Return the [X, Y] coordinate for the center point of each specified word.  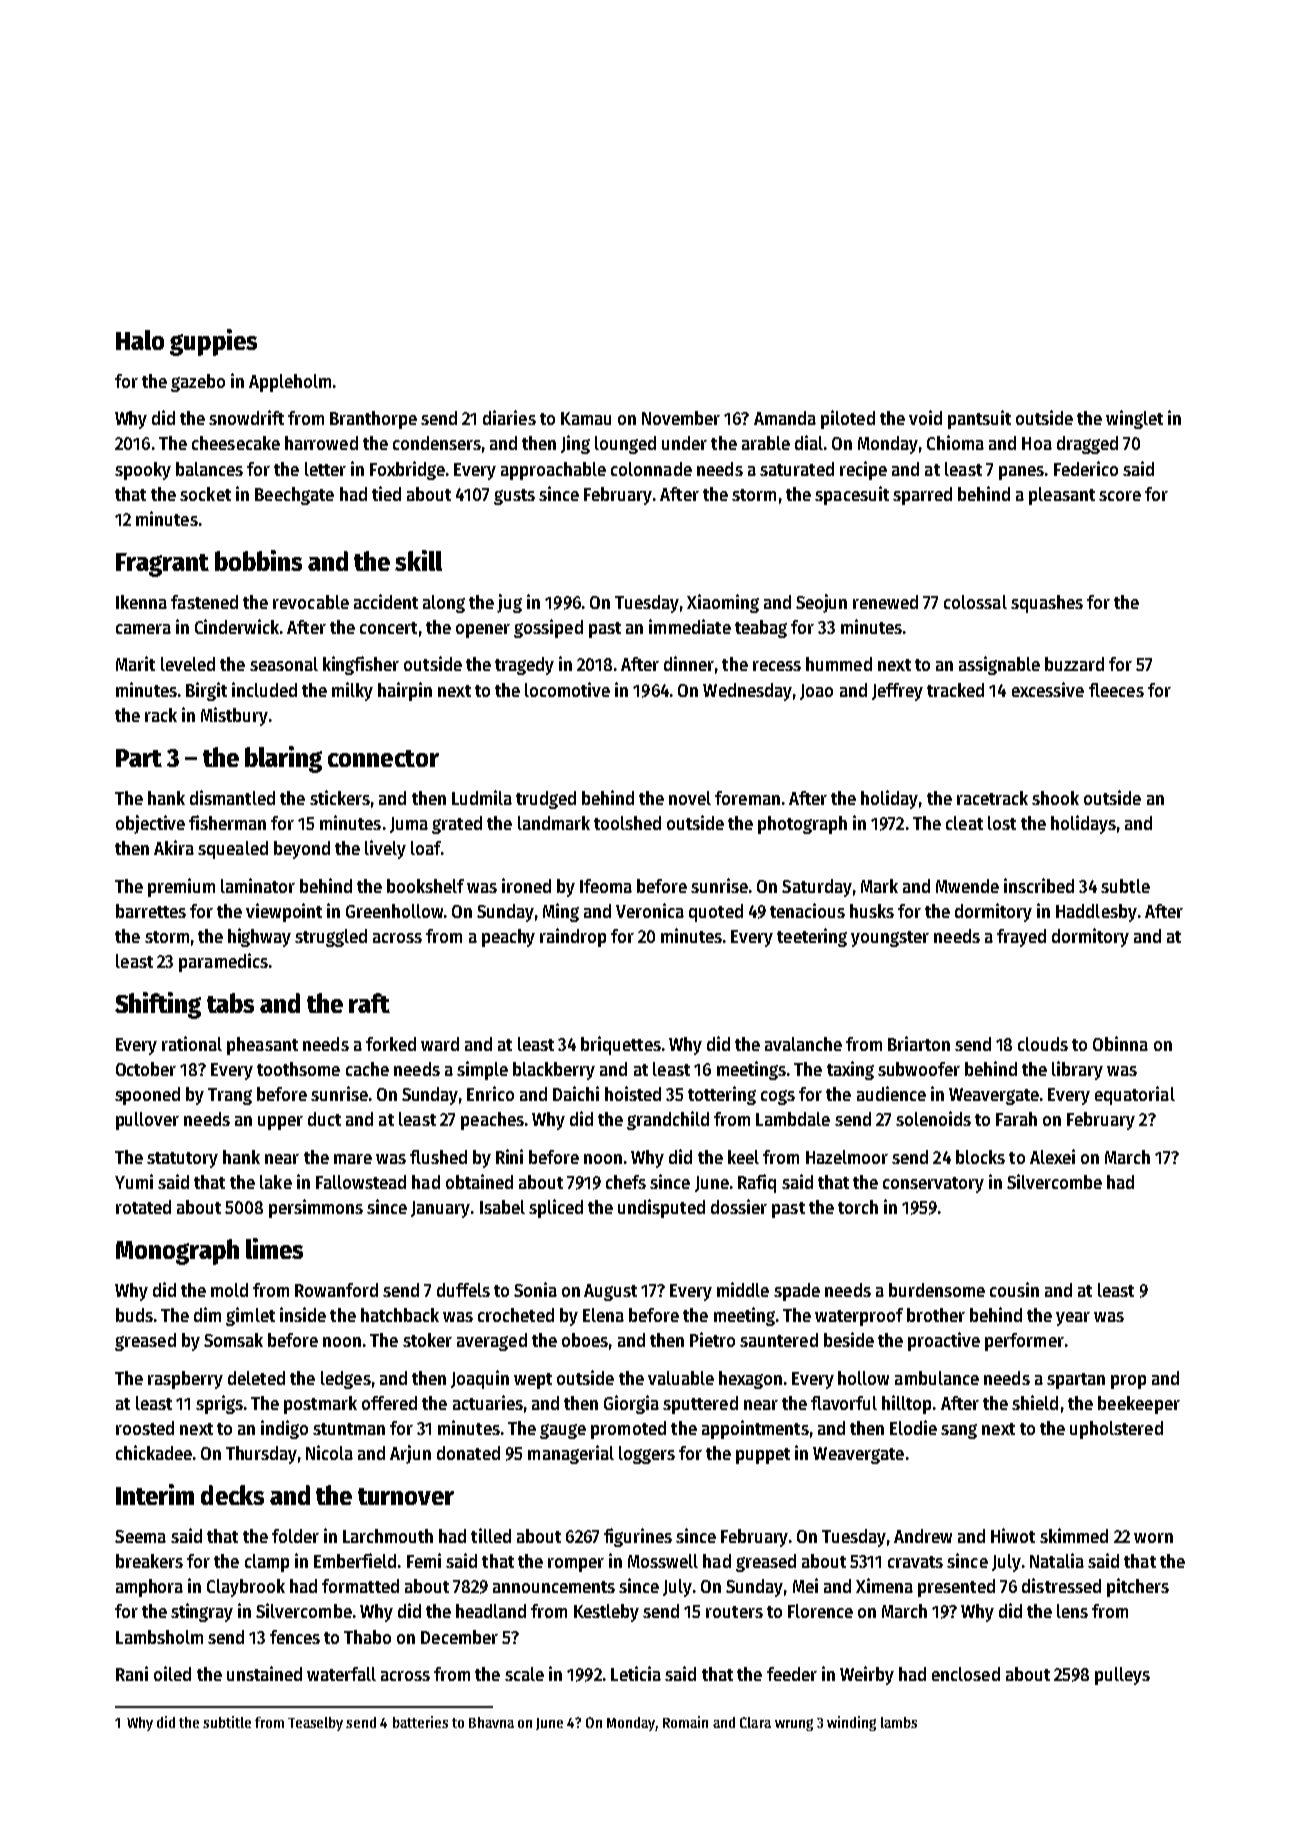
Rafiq [757, 1183]
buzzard [1074, 664]
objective [150, 824]
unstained [264, 1673]
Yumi [134, 1181]
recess [777, 666]
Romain [685, 1722]
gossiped [548, 628]
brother [936, 1315]
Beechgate [294, 496]
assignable [999, 665]
